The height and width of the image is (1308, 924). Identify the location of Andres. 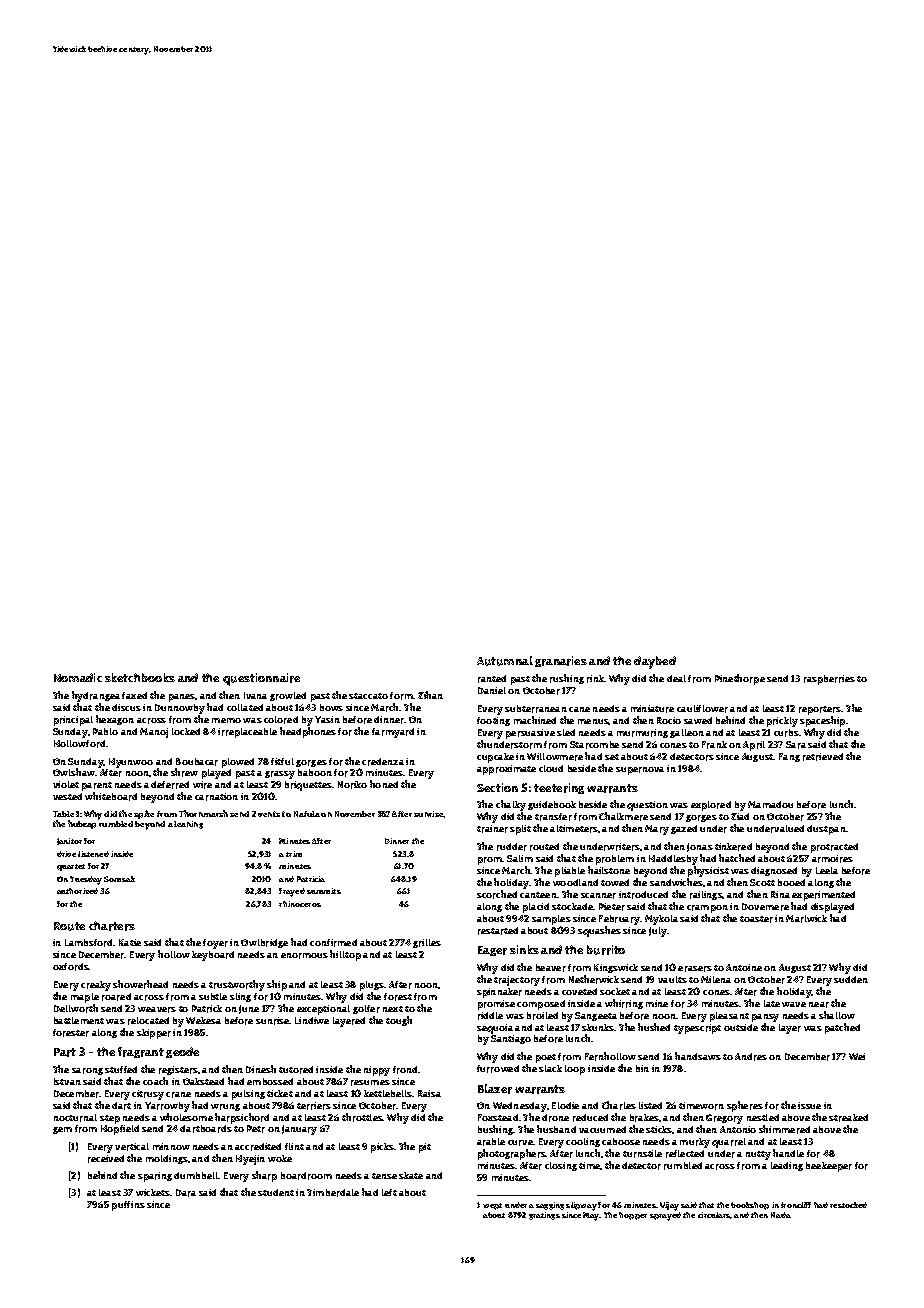
(751, 1057).
